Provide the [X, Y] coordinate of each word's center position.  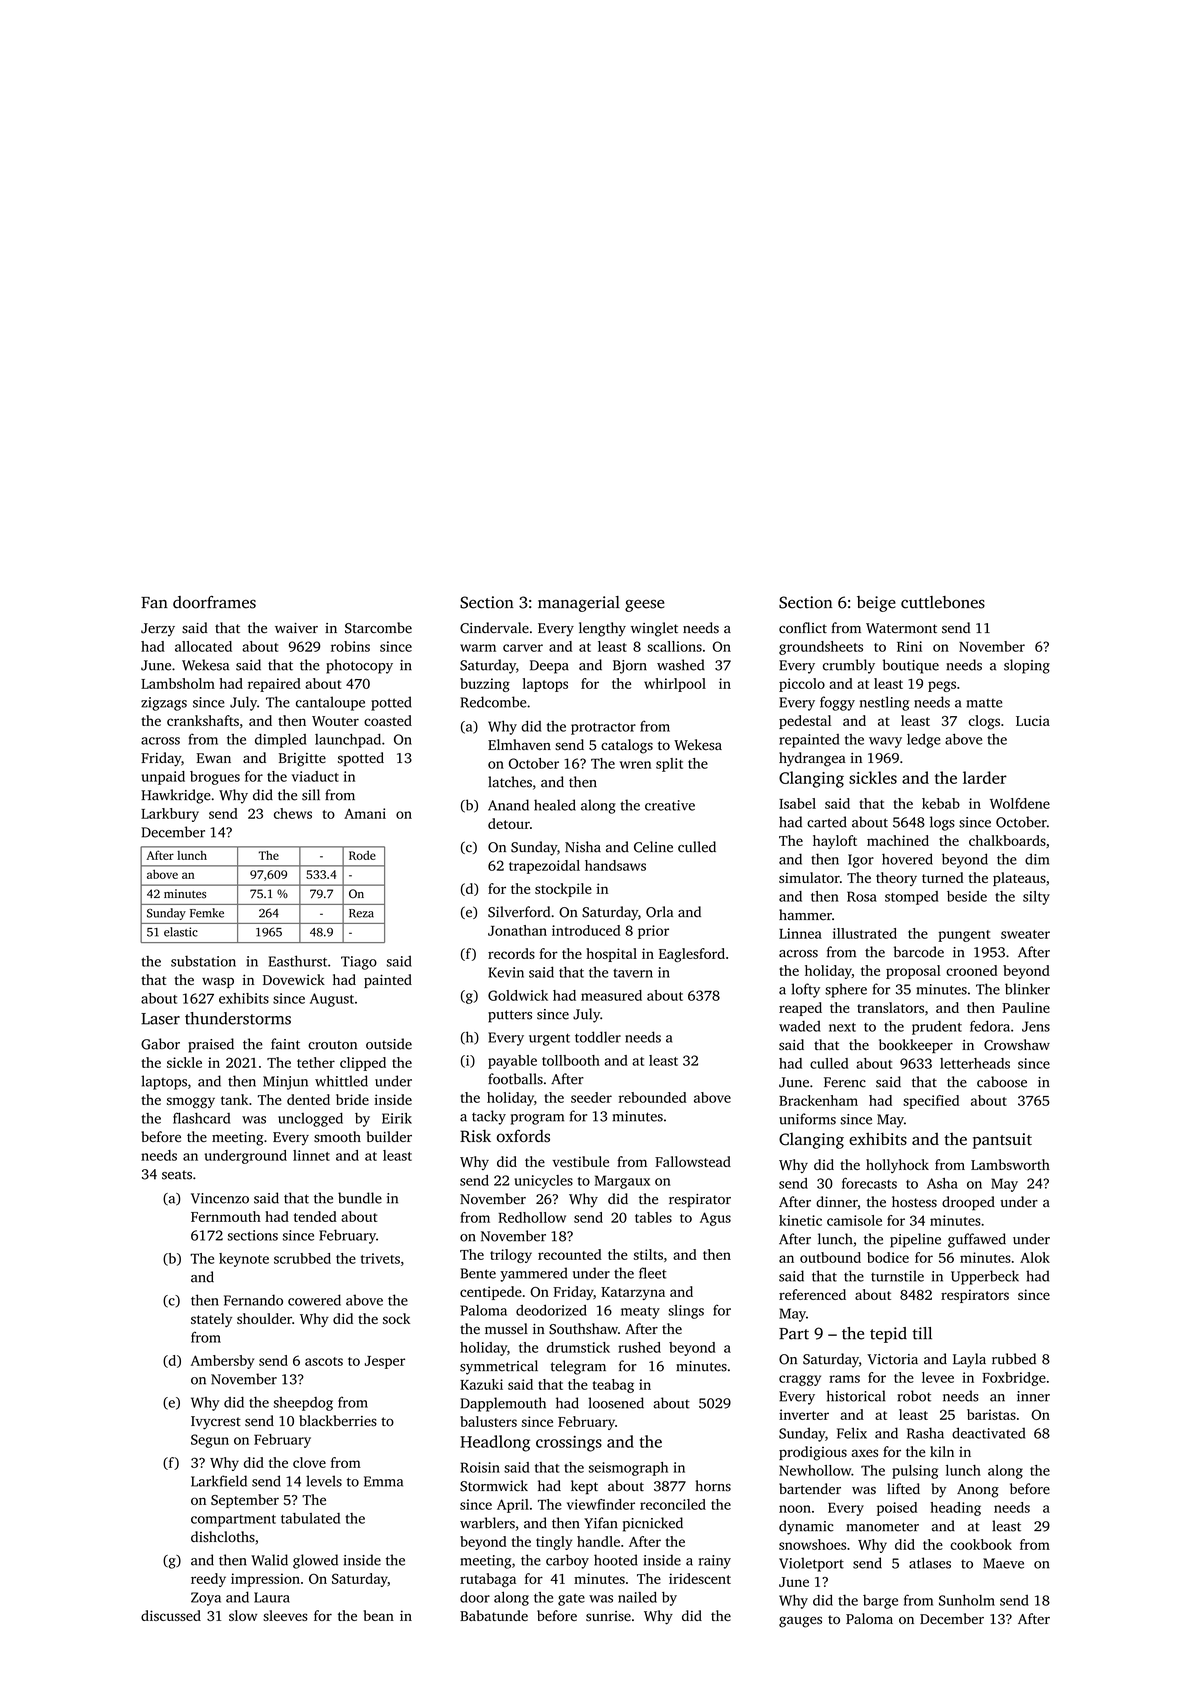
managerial [579, 604]
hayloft [835, 842]
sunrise [608, 1616]
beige [876, 604]
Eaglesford [692, 955]
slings [686, 1312]
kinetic [800, 1220]
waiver [296, 628]
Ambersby [222, 1362]
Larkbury [170, 815]
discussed [171, 1615]
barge [880, 1602]
